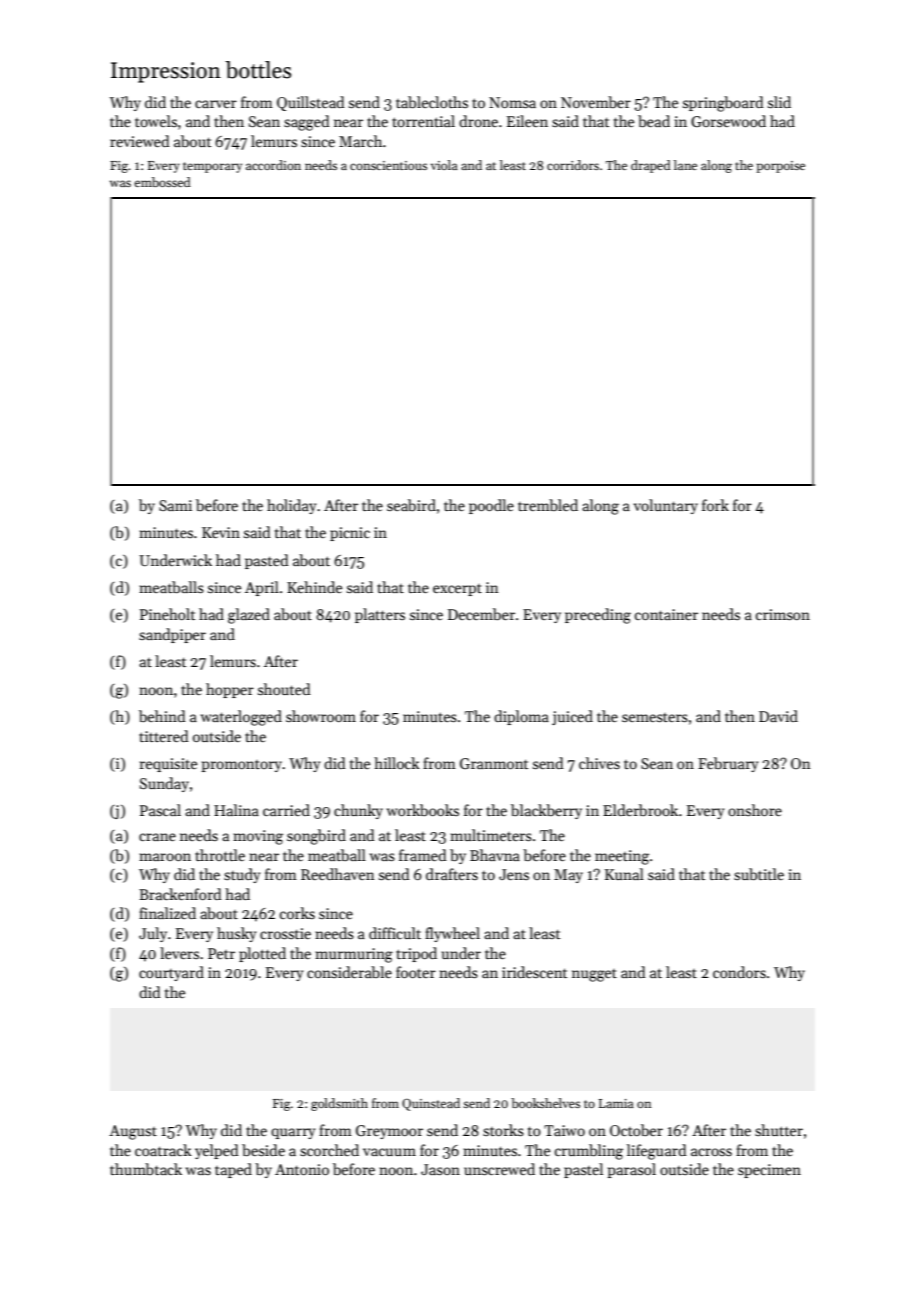 This screenshot has width=924, height=1308. What do you see at coordinates (779, 1130) in the screenshot?
I see `shutter` at bounding box center [779, 1130].
